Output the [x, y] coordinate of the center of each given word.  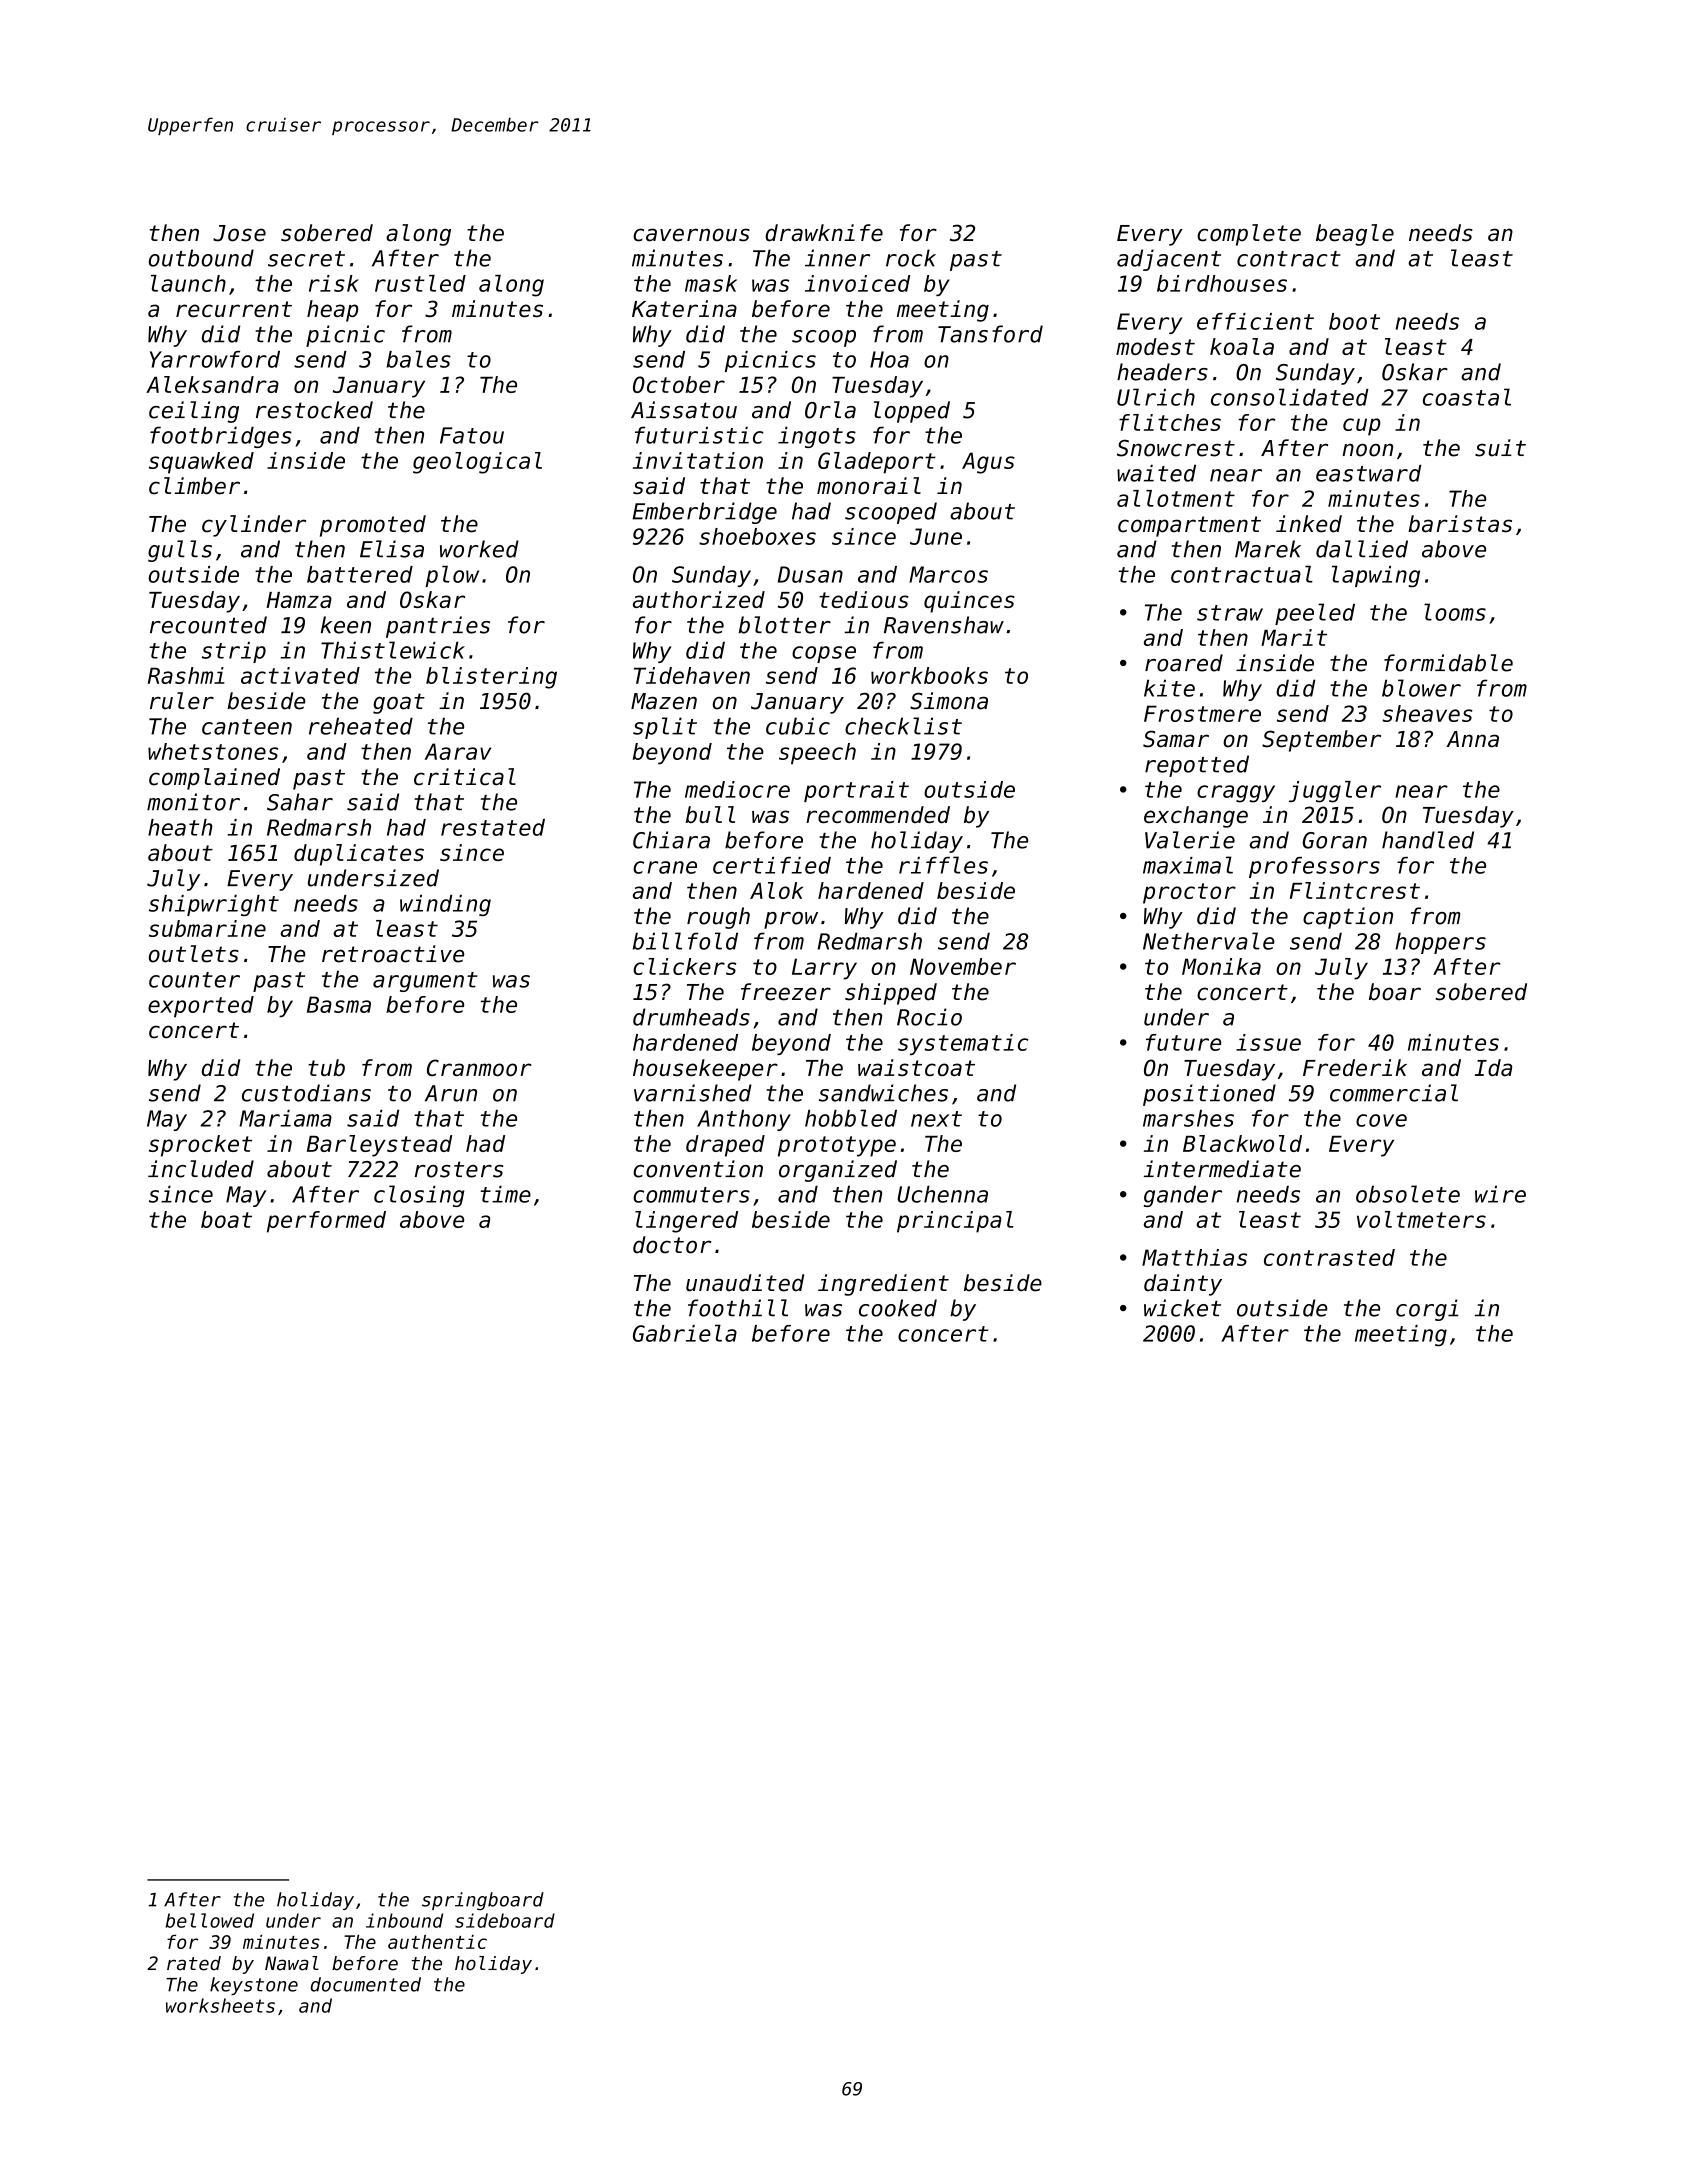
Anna [1472, 739]
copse [824, 654]
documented [366, 1984]
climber [194, 486]
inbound [404, 1920]
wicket [1182, 1308]
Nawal [292, 1963]
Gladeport [877, 463]
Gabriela [685, 1333]
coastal [1467, 397]
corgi [1427, 1310]
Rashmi [186, 675]
